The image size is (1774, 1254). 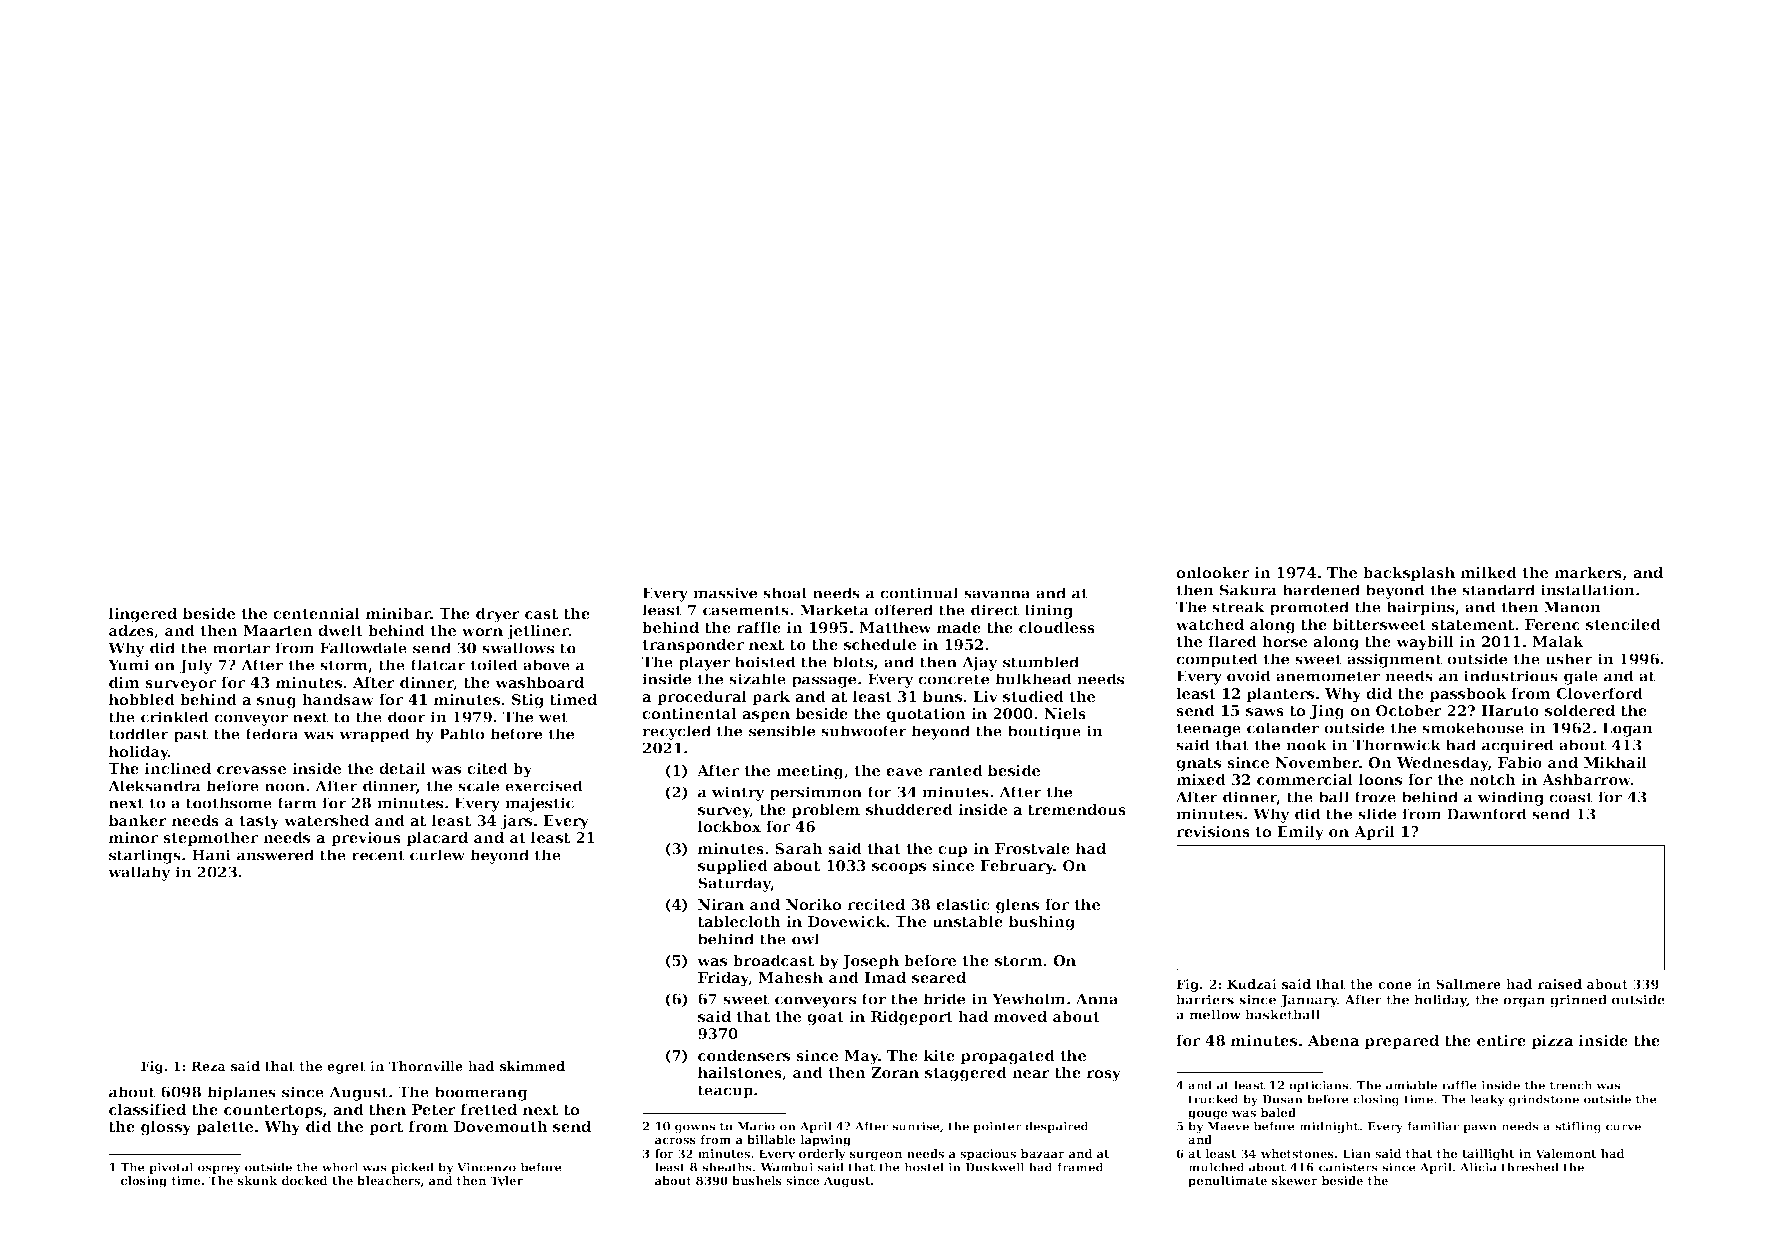 I want to click on winding, so click(x=1511, y=798).
